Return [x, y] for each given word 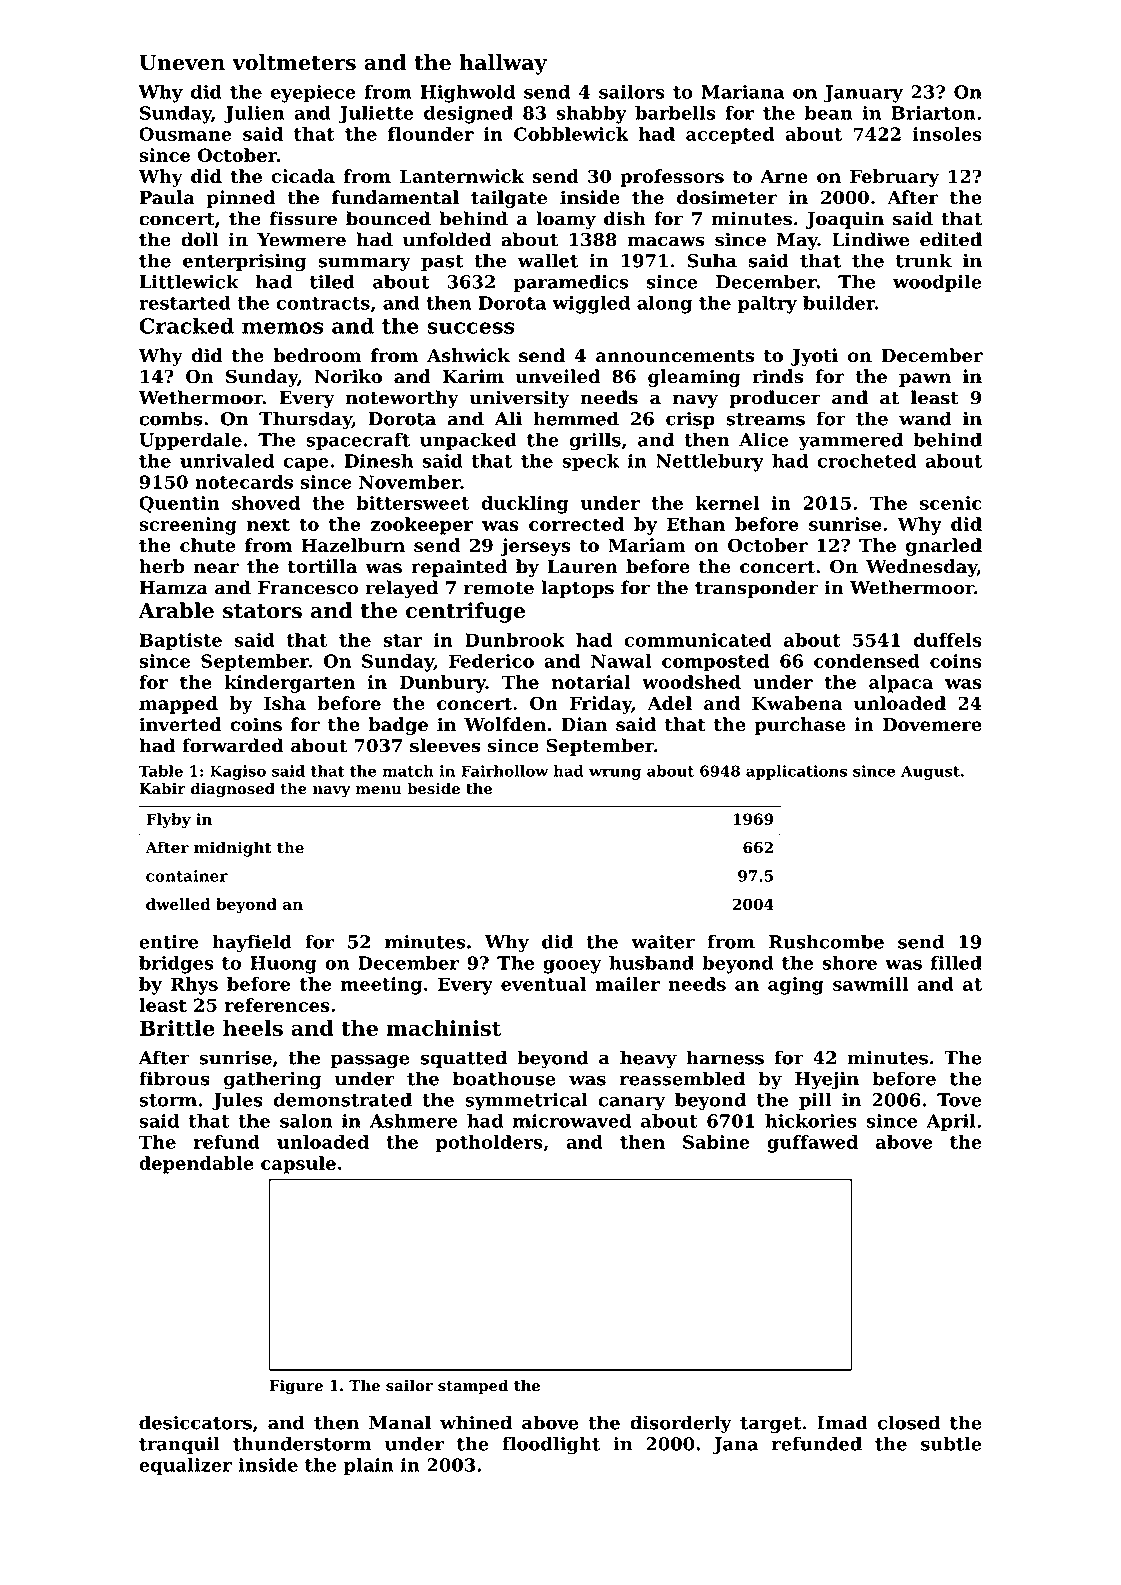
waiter [663, 942]
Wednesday [921, 568]
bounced [388, 218]
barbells [675, 113]
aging [796, 986]
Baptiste [180, 642]
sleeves [445, 745]
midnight [233, 849]
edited [951, 239]
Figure [296, 1387]
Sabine [716, 1142]
